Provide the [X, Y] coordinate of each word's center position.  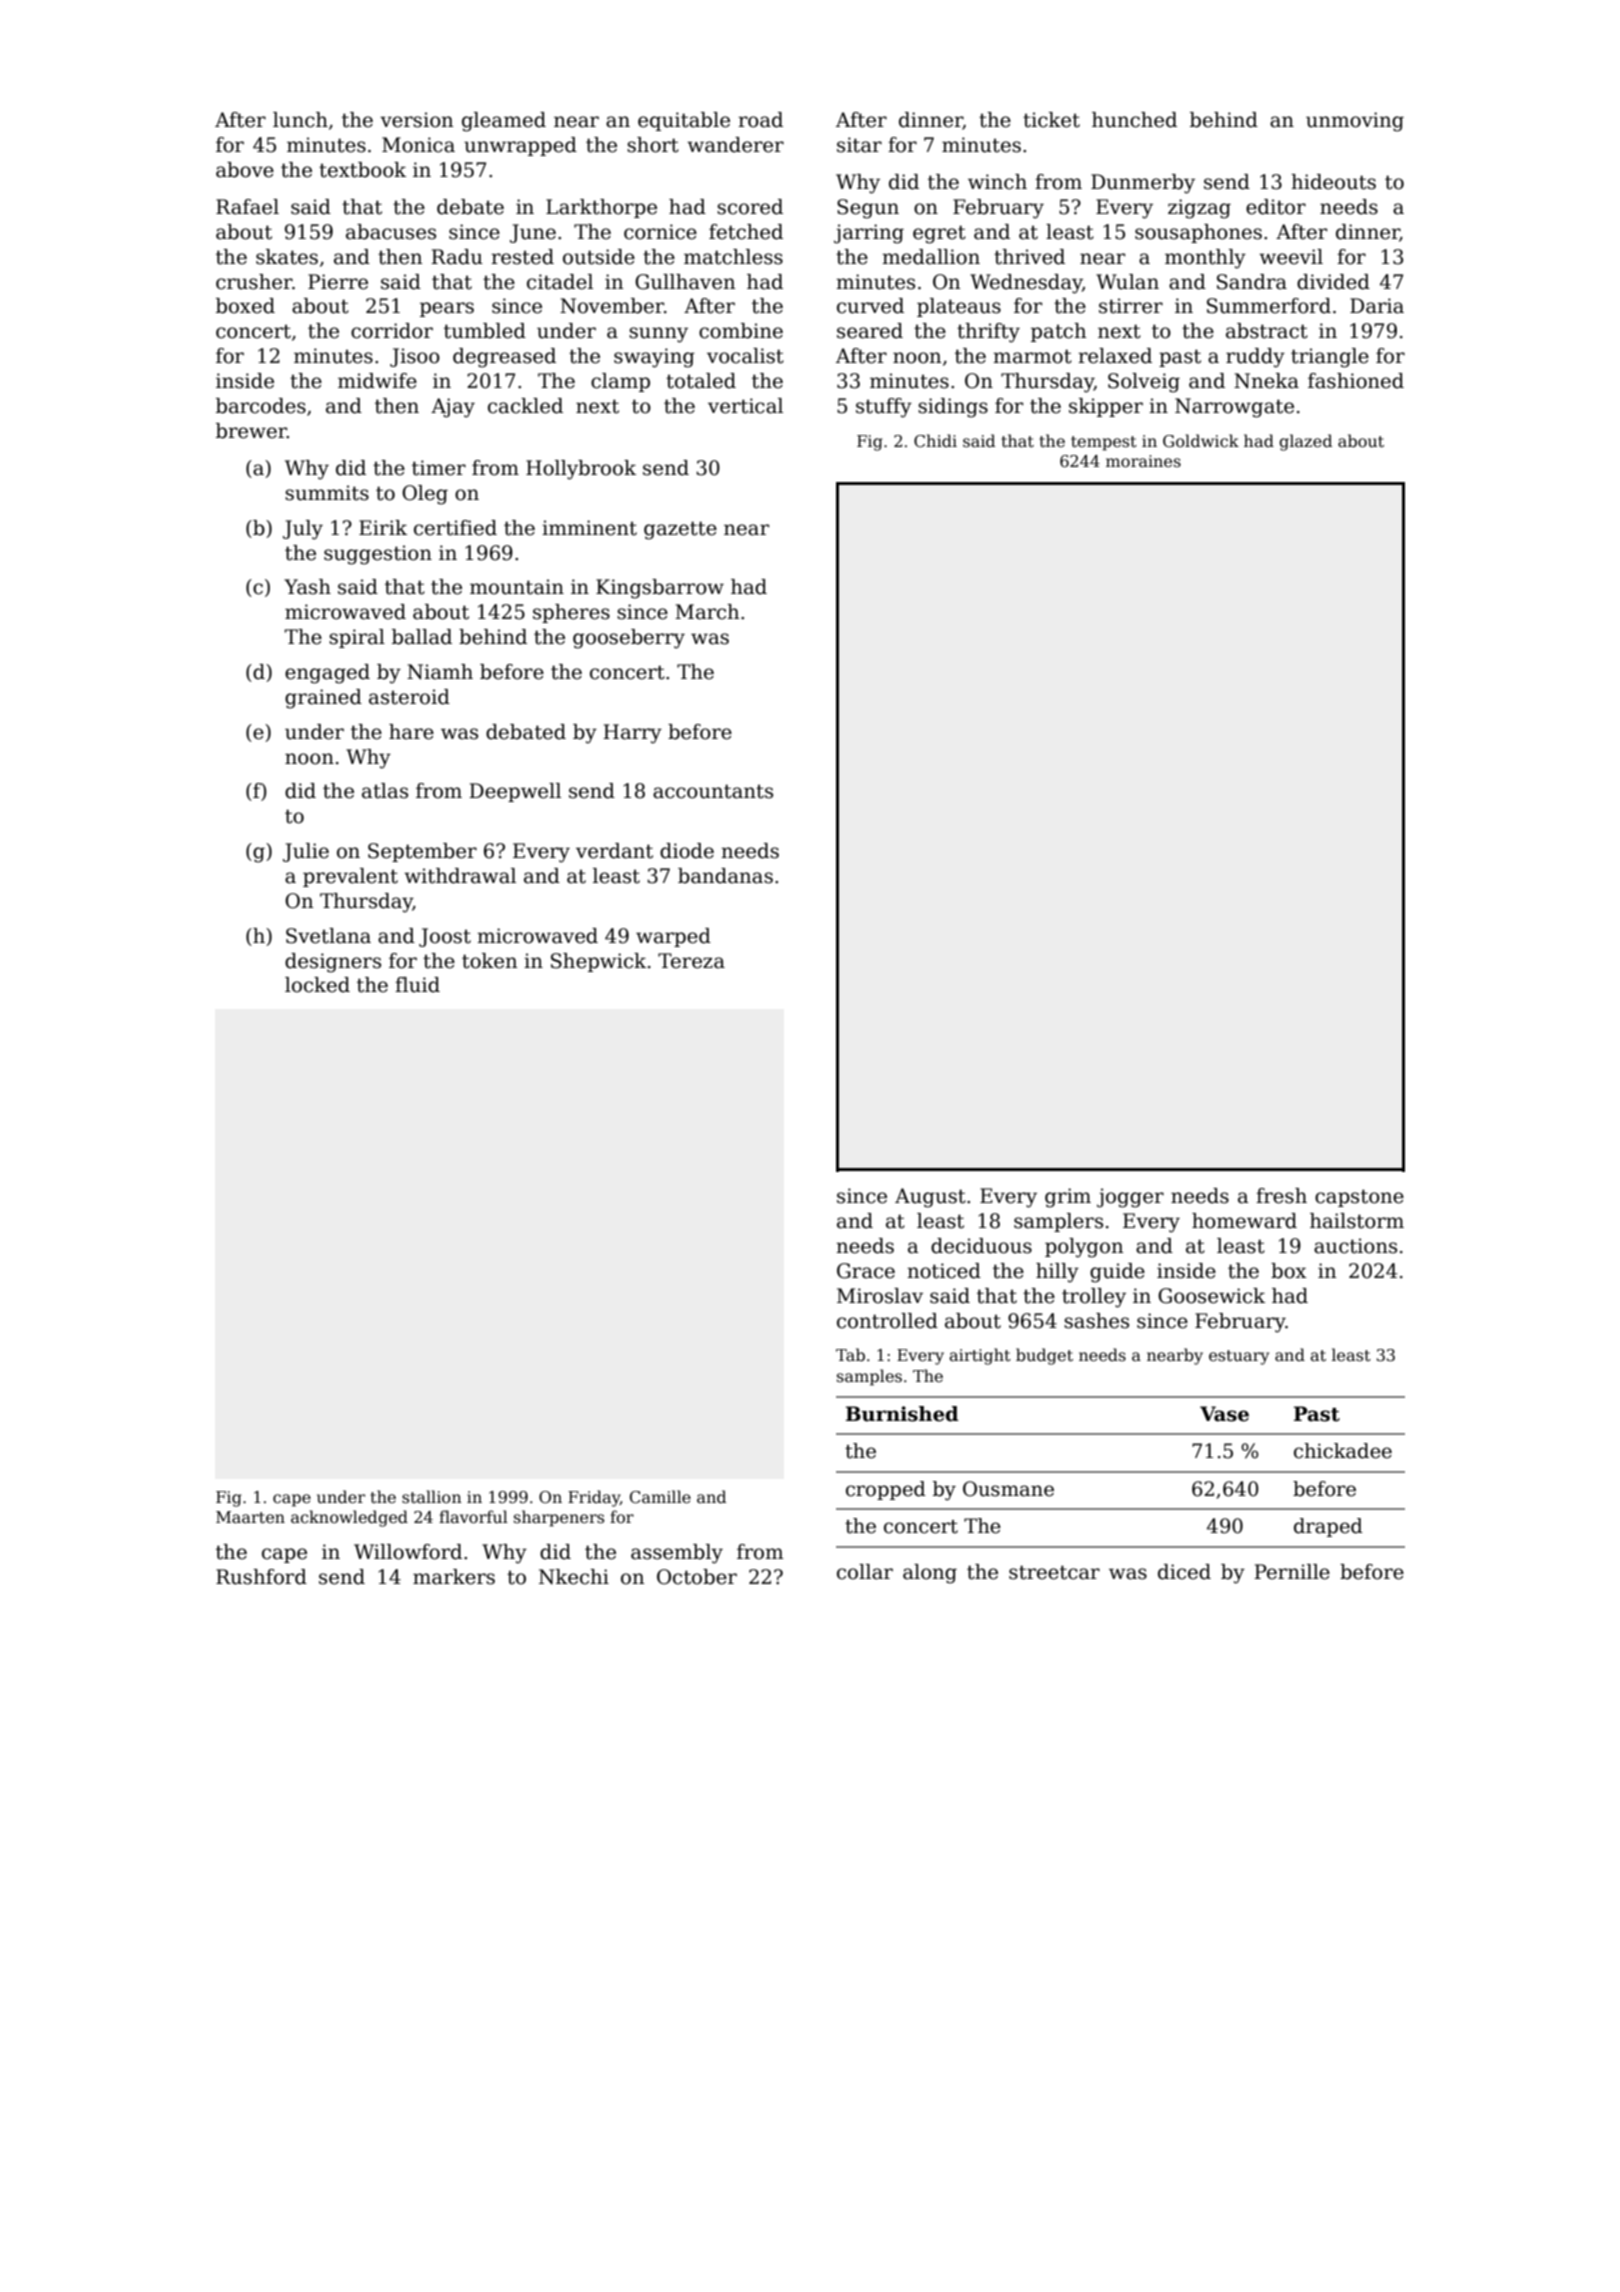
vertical [745, 406]
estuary [1239, 1357]
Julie [306, 852]
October [697, 1577]
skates [287, 257]
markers [454, 1577]
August [930, 1198]
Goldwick [1201, 441]
